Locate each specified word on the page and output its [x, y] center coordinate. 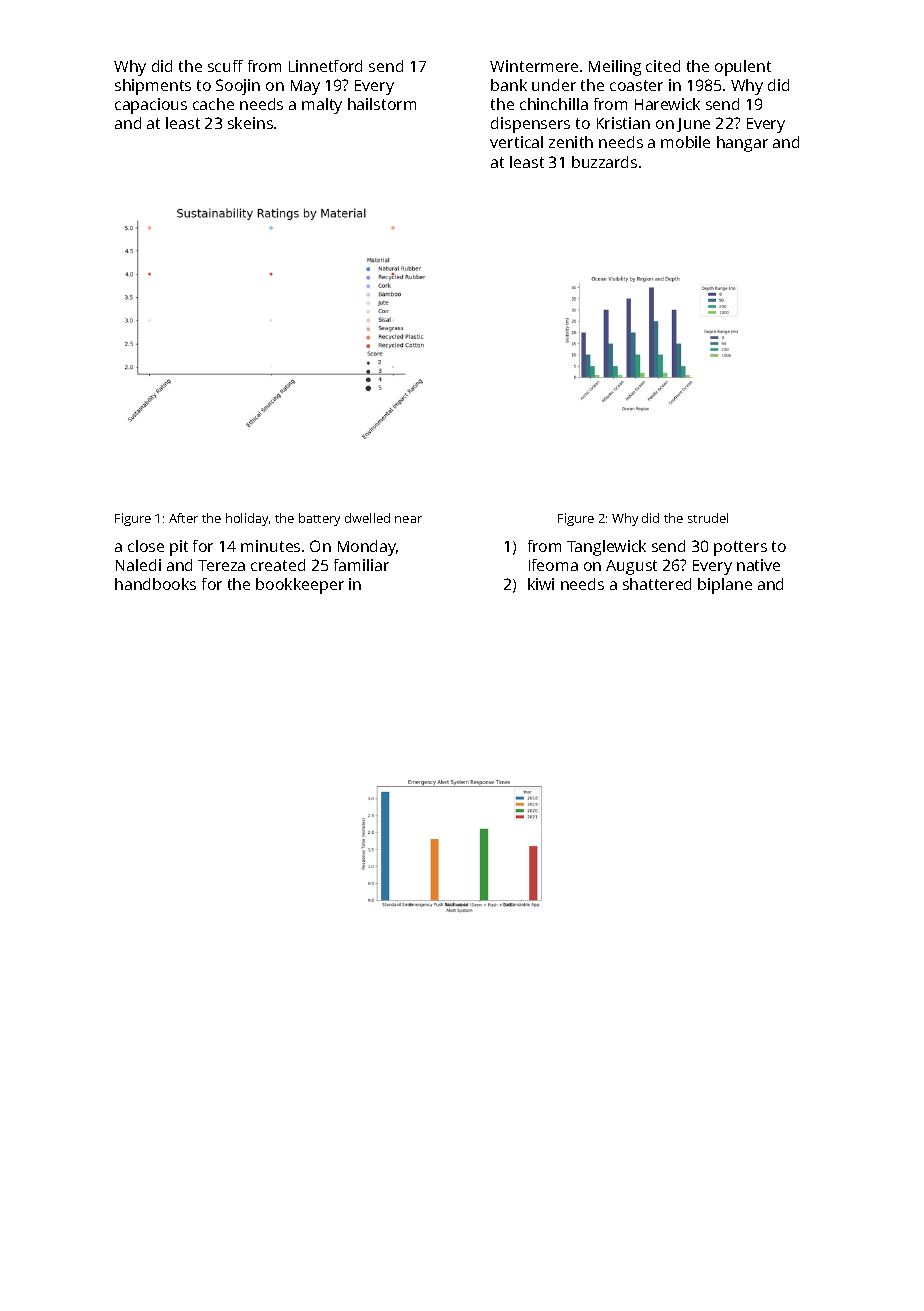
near [408, 519]
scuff [225, 66]
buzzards [604, 162]
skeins [250, 123]
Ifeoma [553, 565]
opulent [743, 68]
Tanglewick [606, 548]
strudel [708, 518]
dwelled [367, 518]
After [183, 518]
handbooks [155, 584]
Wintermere [534, 66]
